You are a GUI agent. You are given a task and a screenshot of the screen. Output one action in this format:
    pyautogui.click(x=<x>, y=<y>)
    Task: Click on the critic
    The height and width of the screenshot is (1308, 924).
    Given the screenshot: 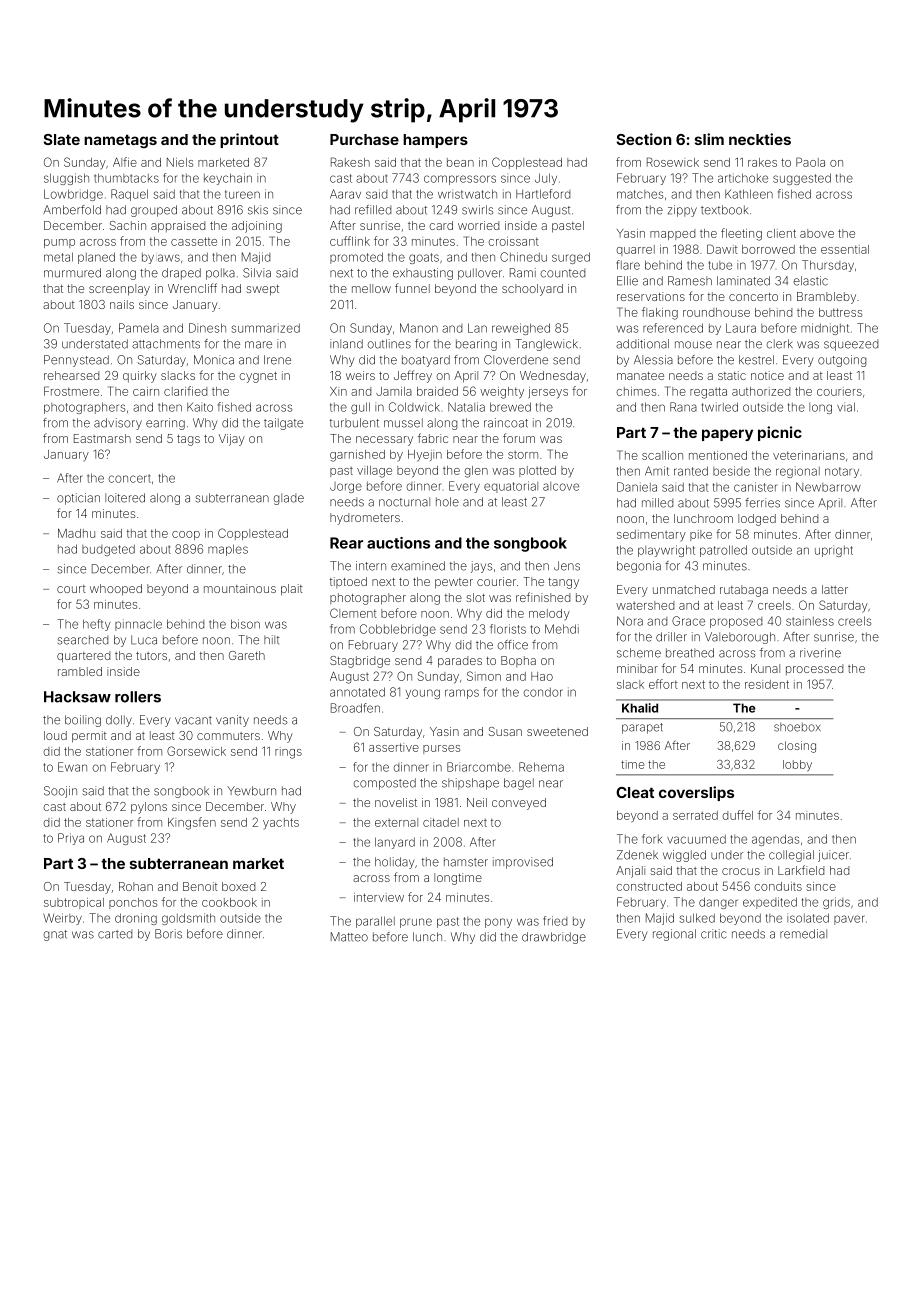 What is the action you would take?
    pyautogui.click(x=714, y=934)
